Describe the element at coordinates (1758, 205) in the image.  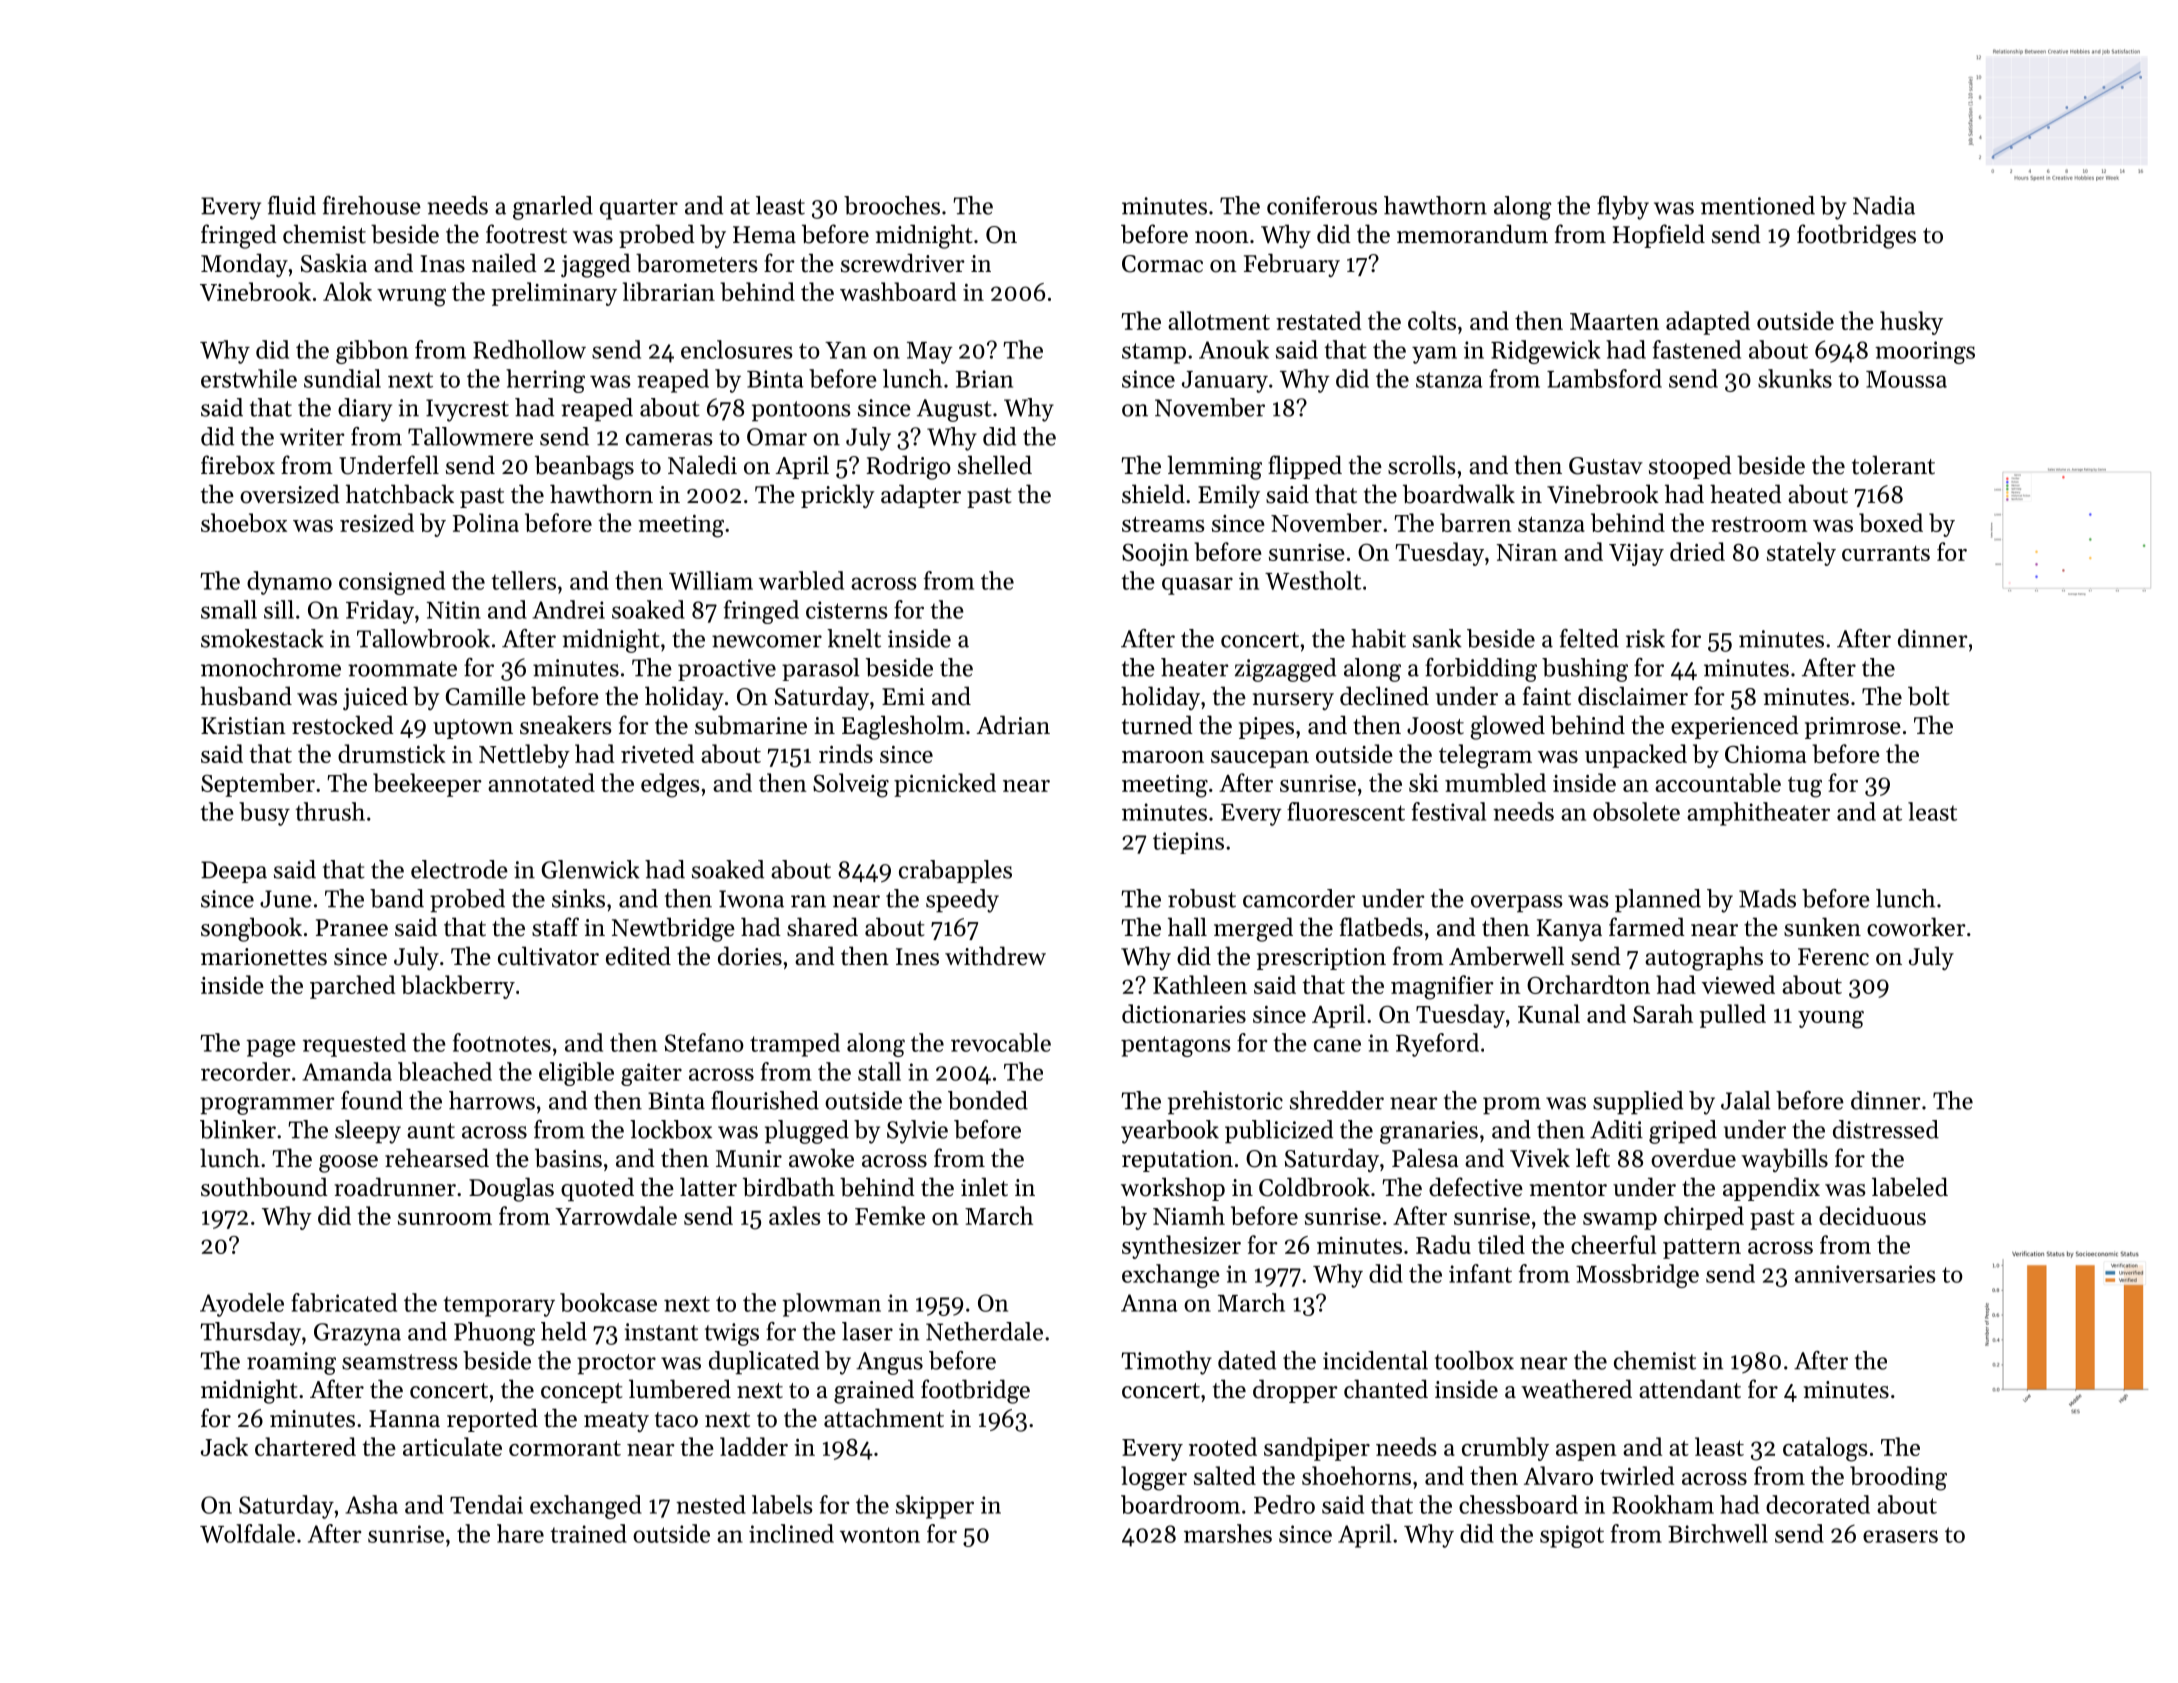
I see `mentioned` at that location.
